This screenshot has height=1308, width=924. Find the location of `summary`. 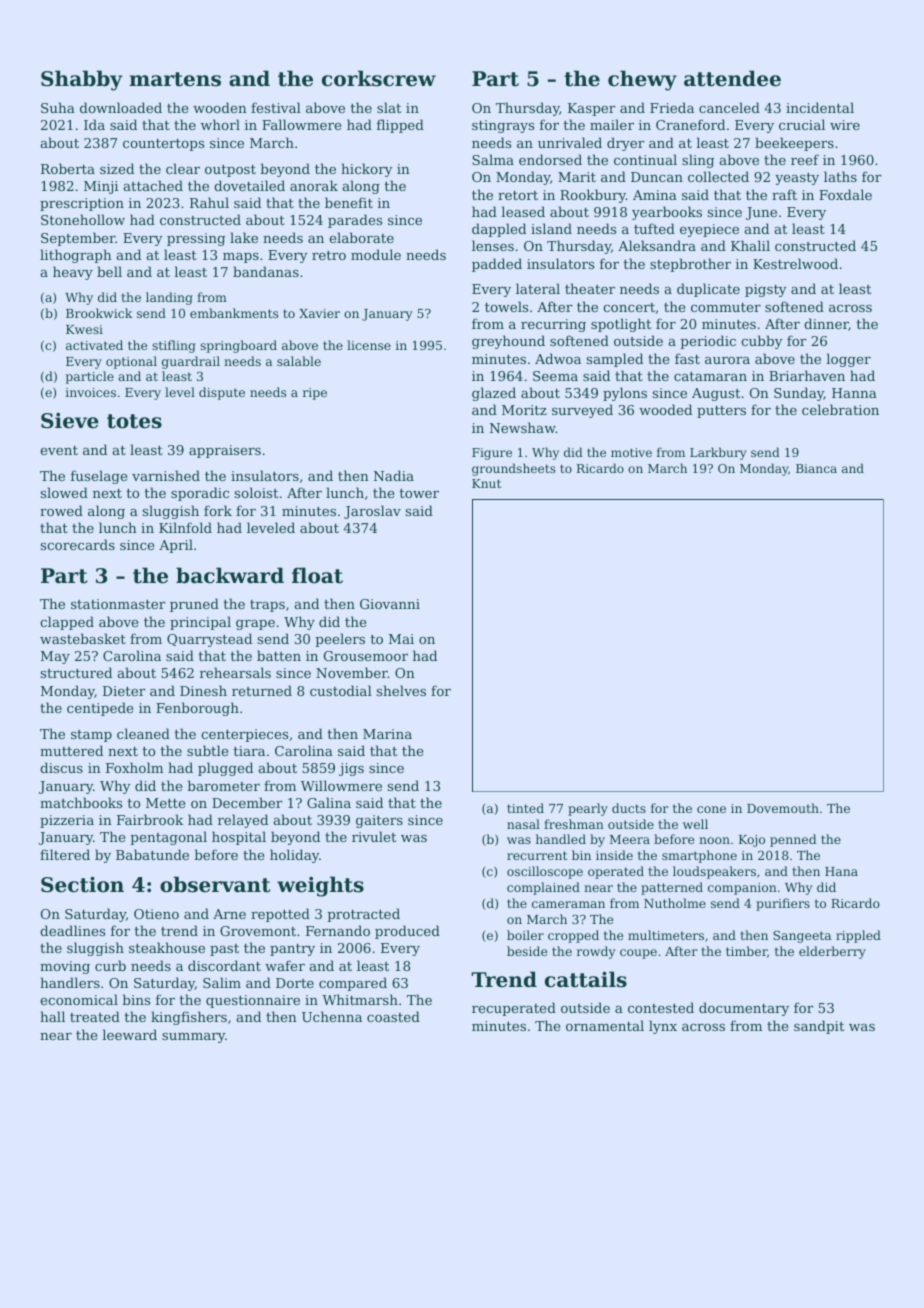

summary is located at coordinates (193, 1038).
